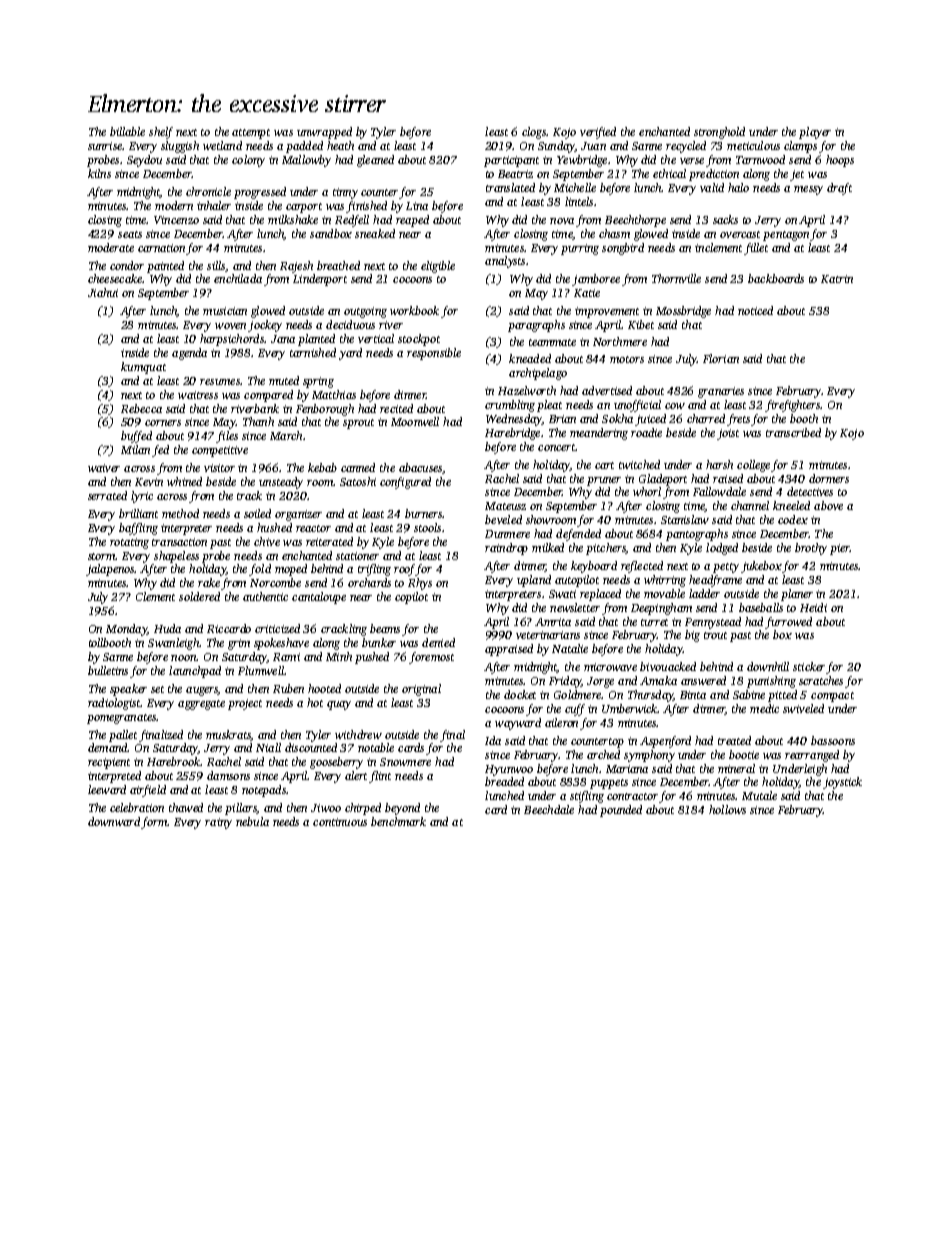  What do you see at coordinates (755, 310) in the screenshot?
I see `noticed` at bounding box center [755, 310].
